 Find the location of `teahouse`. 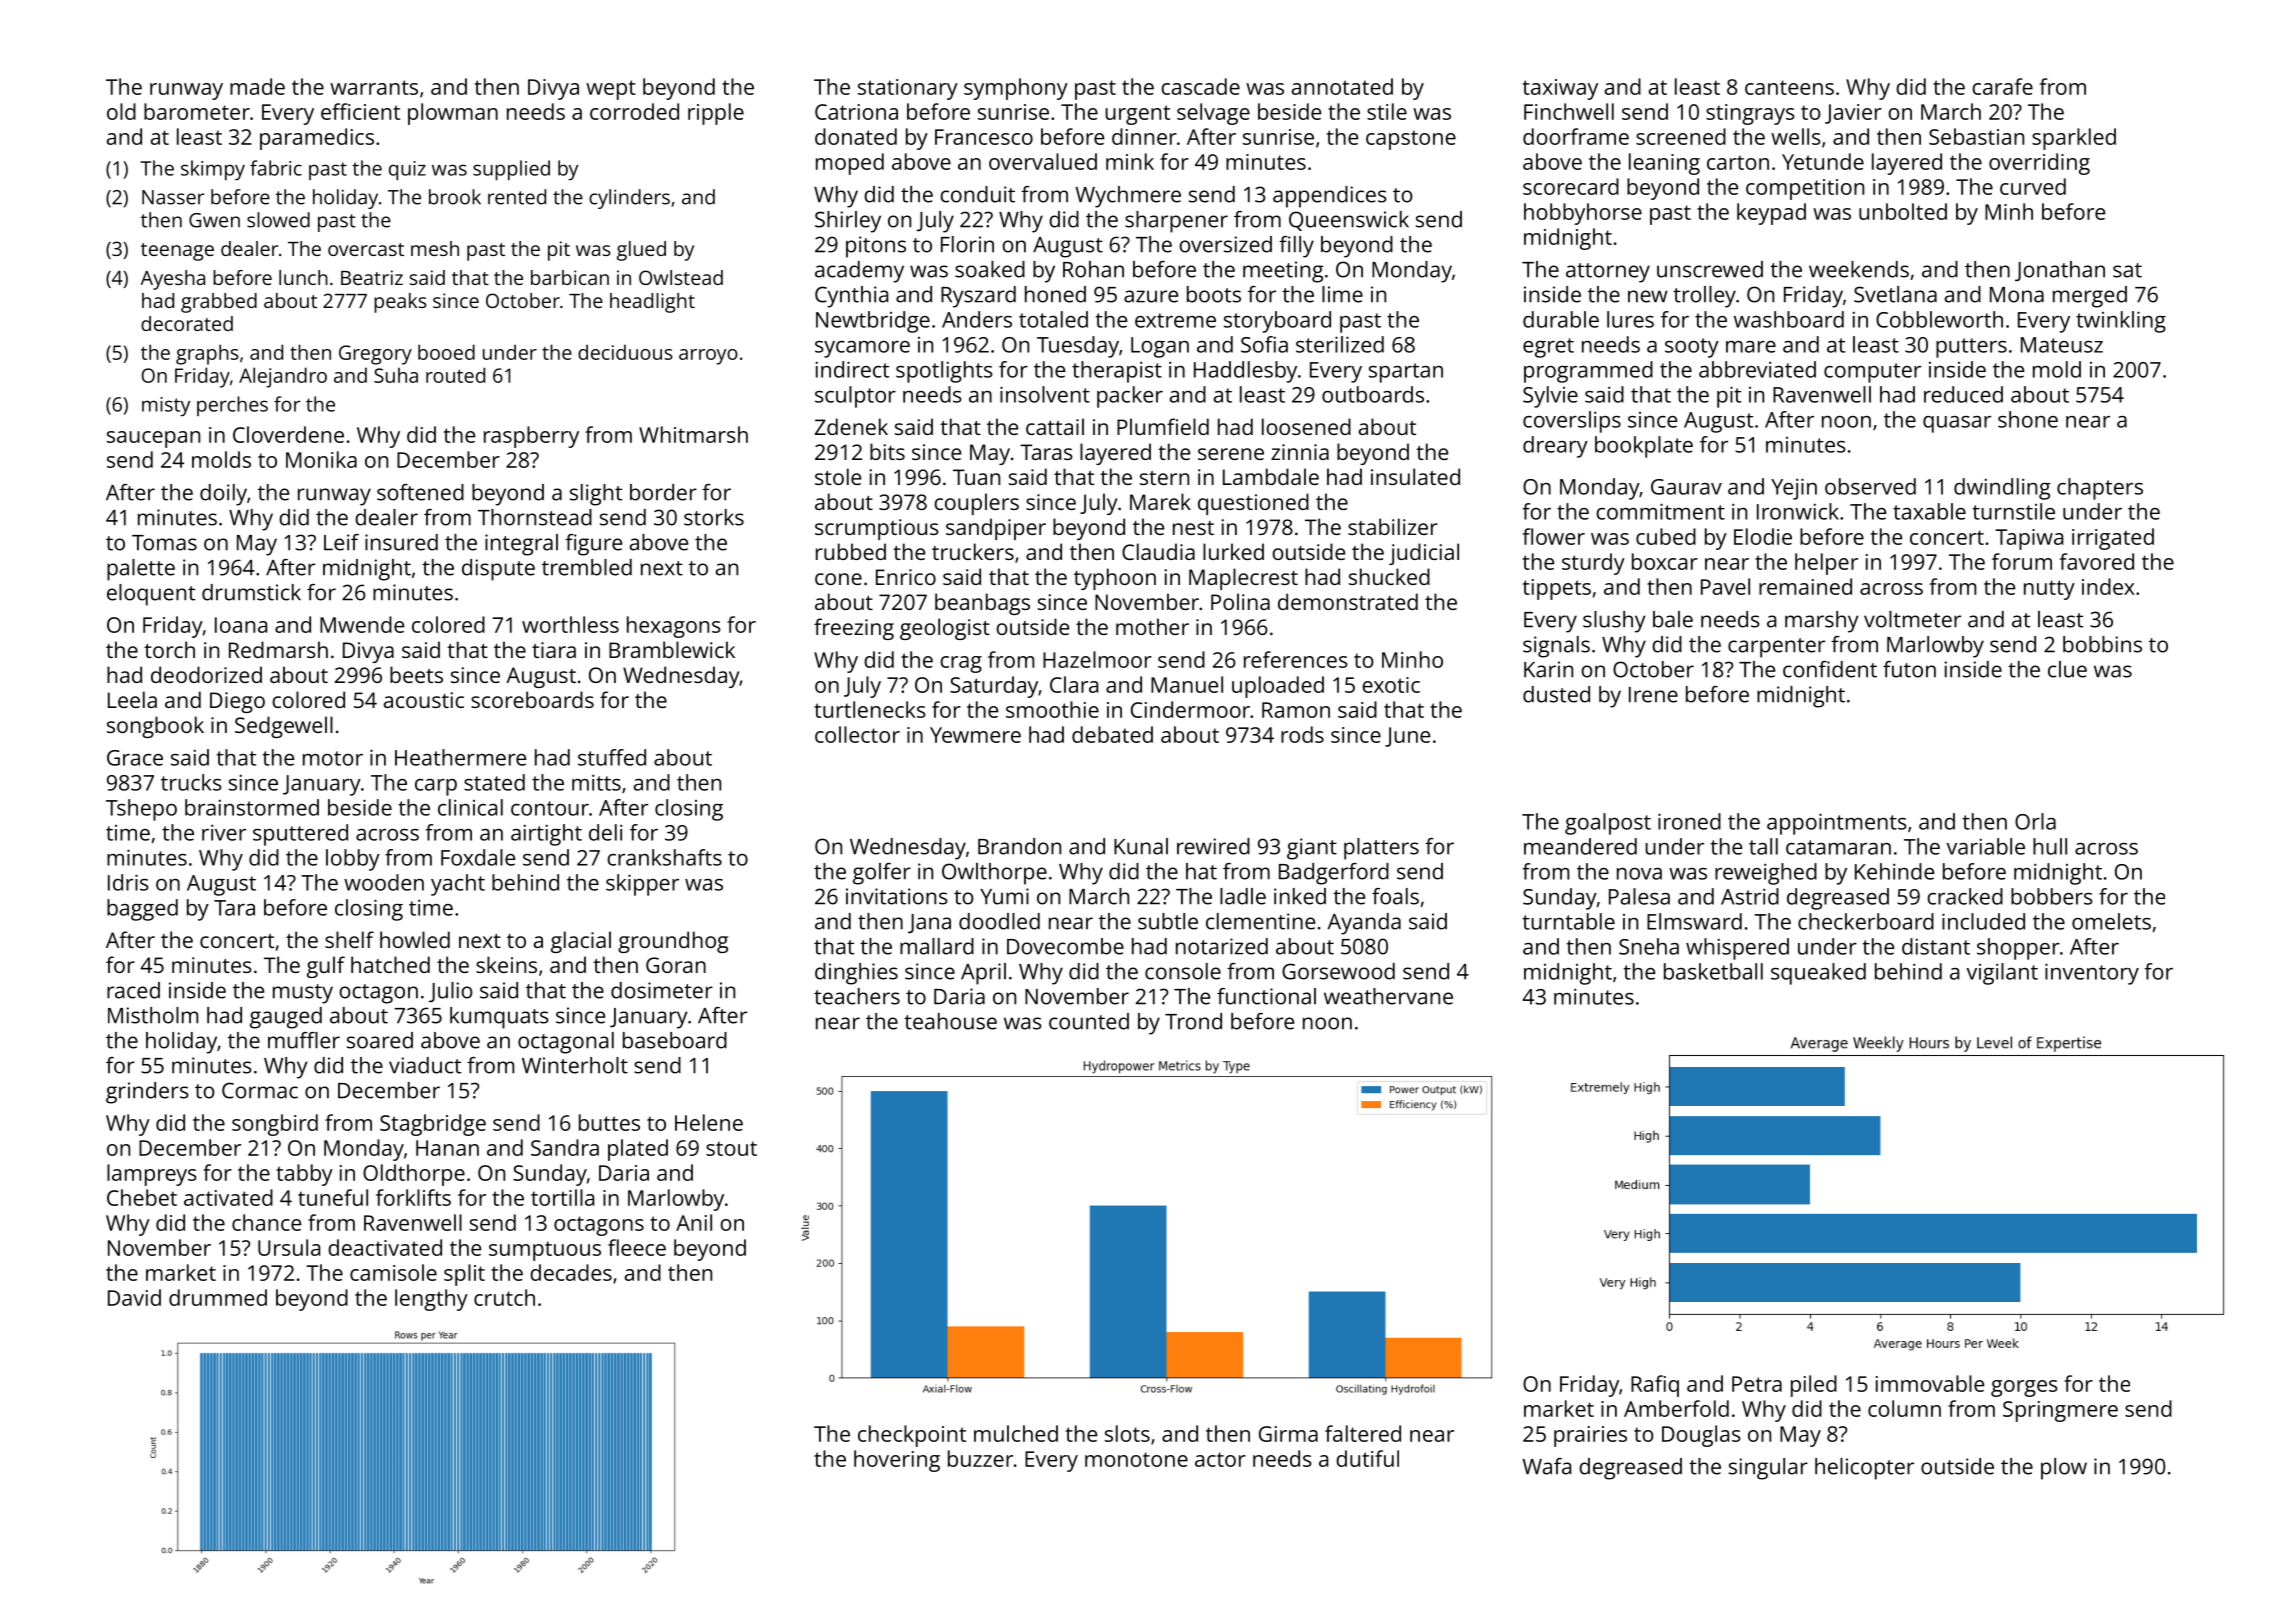

teahouse is located at coordinates (950, 1021).
